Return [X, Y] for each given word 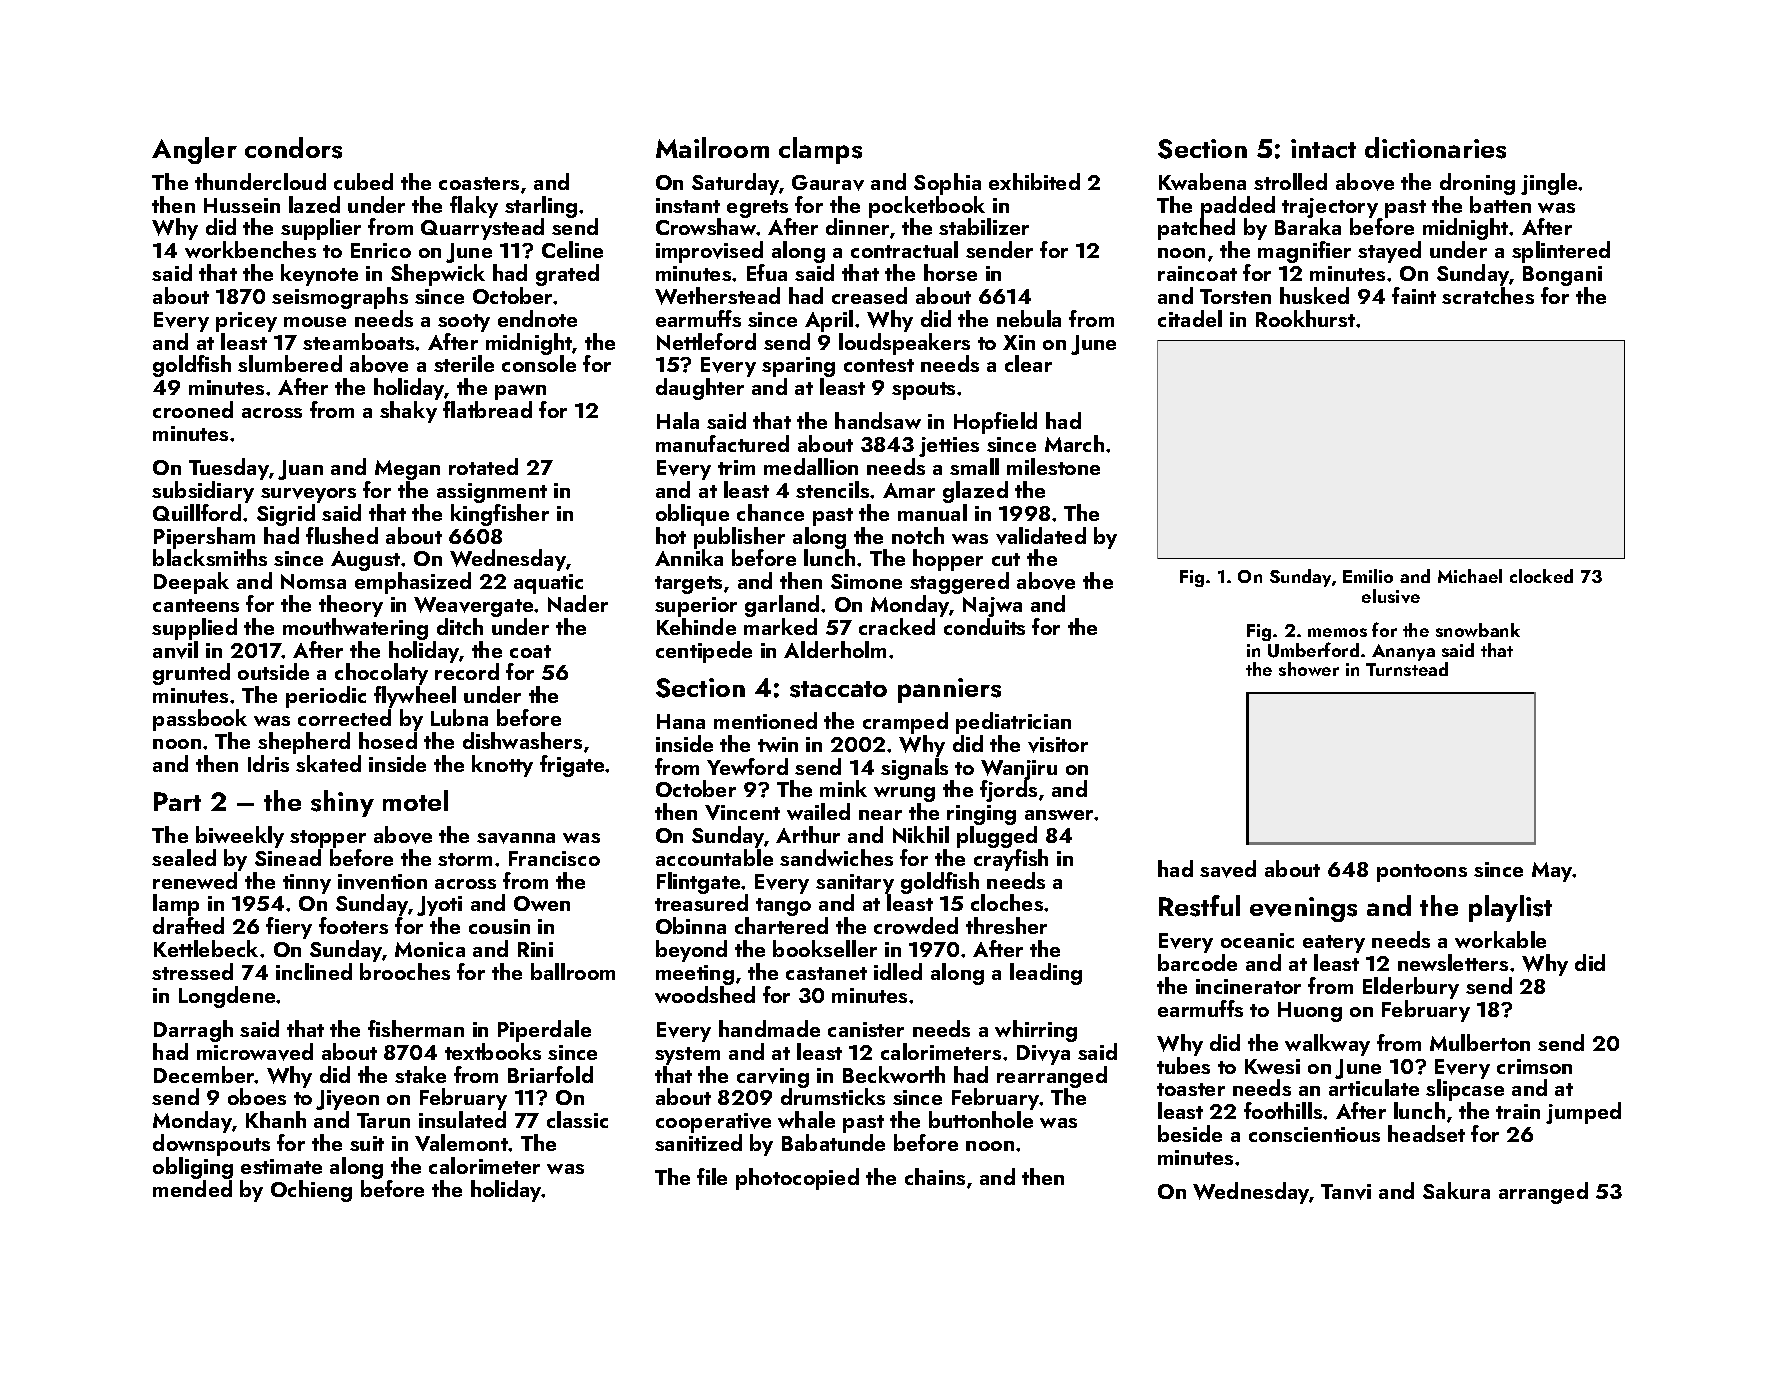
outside [273, 671]
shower [1309, 669]
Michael [1470, 576]
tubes [1183, 1065]
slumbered [290, 363]
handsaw [878, 420]
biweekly [240, 837]
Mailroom [712, 147]
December [204, 1074]
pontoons [1422, 873]
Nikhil [921, 834]
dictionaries [1435, 148]
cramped [905, 723]
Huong [1310, 1012]
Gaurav [828, 183]
